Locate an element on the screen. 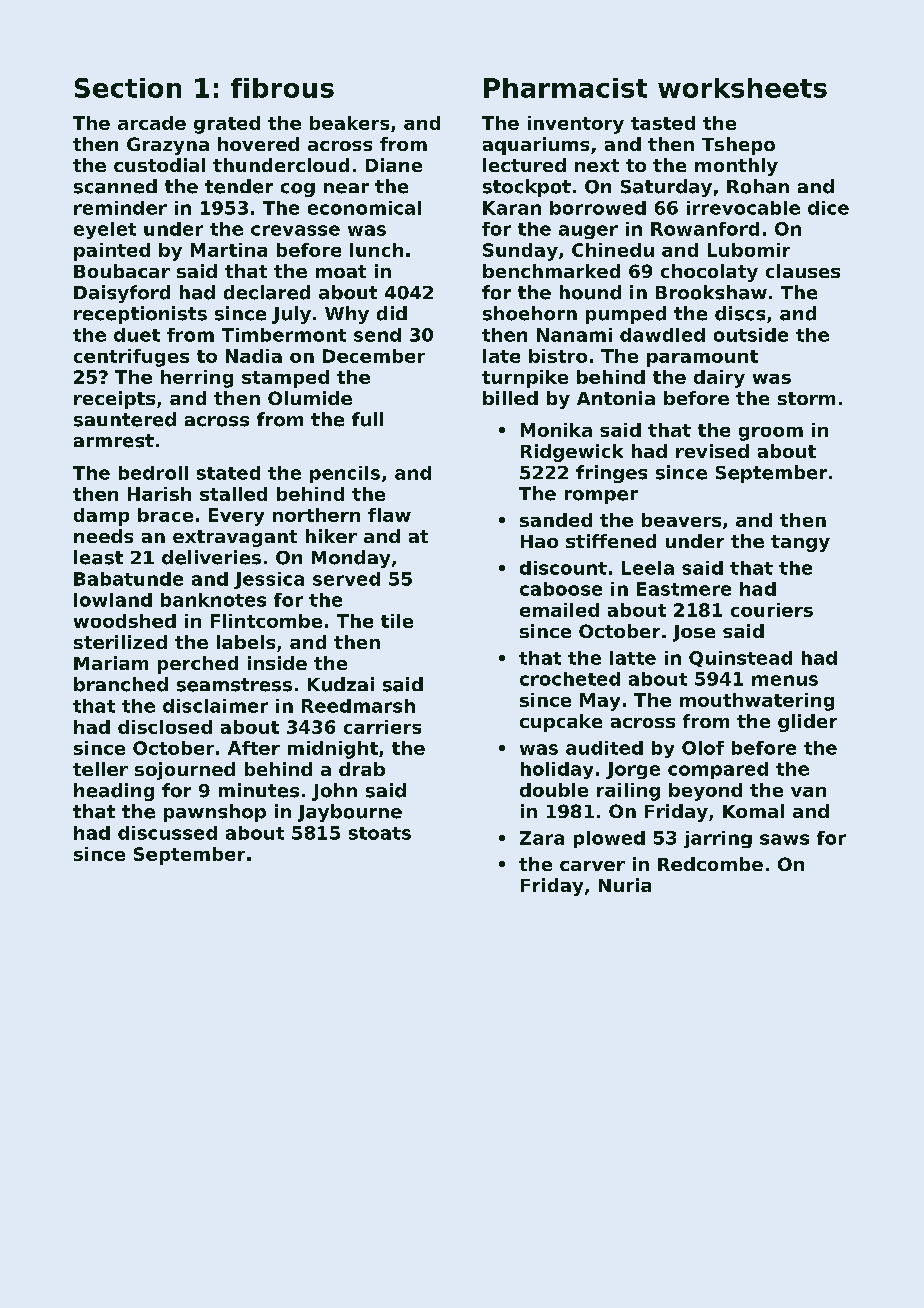 This screenshot has height=1308, width=924. Hao is located at coordinates (539, 541).
